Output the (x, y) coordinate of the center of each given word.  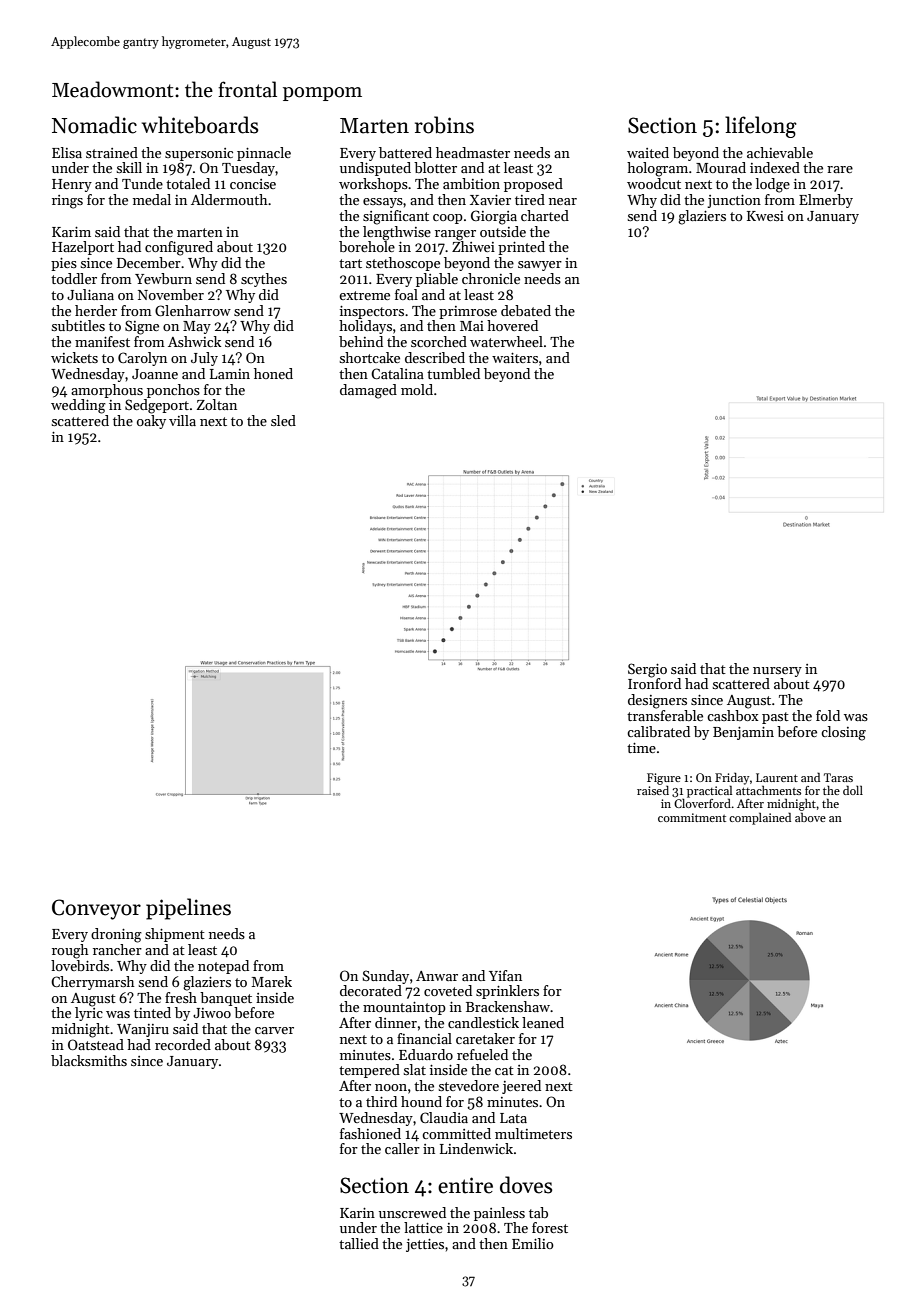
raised (653, 790)
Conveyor (96, 909)
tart (350, 263)
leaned (543, 1022)
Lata (513, 1118)
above (810, 817)
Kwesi (765, 216)
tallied (359, 1243)
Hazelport (83, 248)
